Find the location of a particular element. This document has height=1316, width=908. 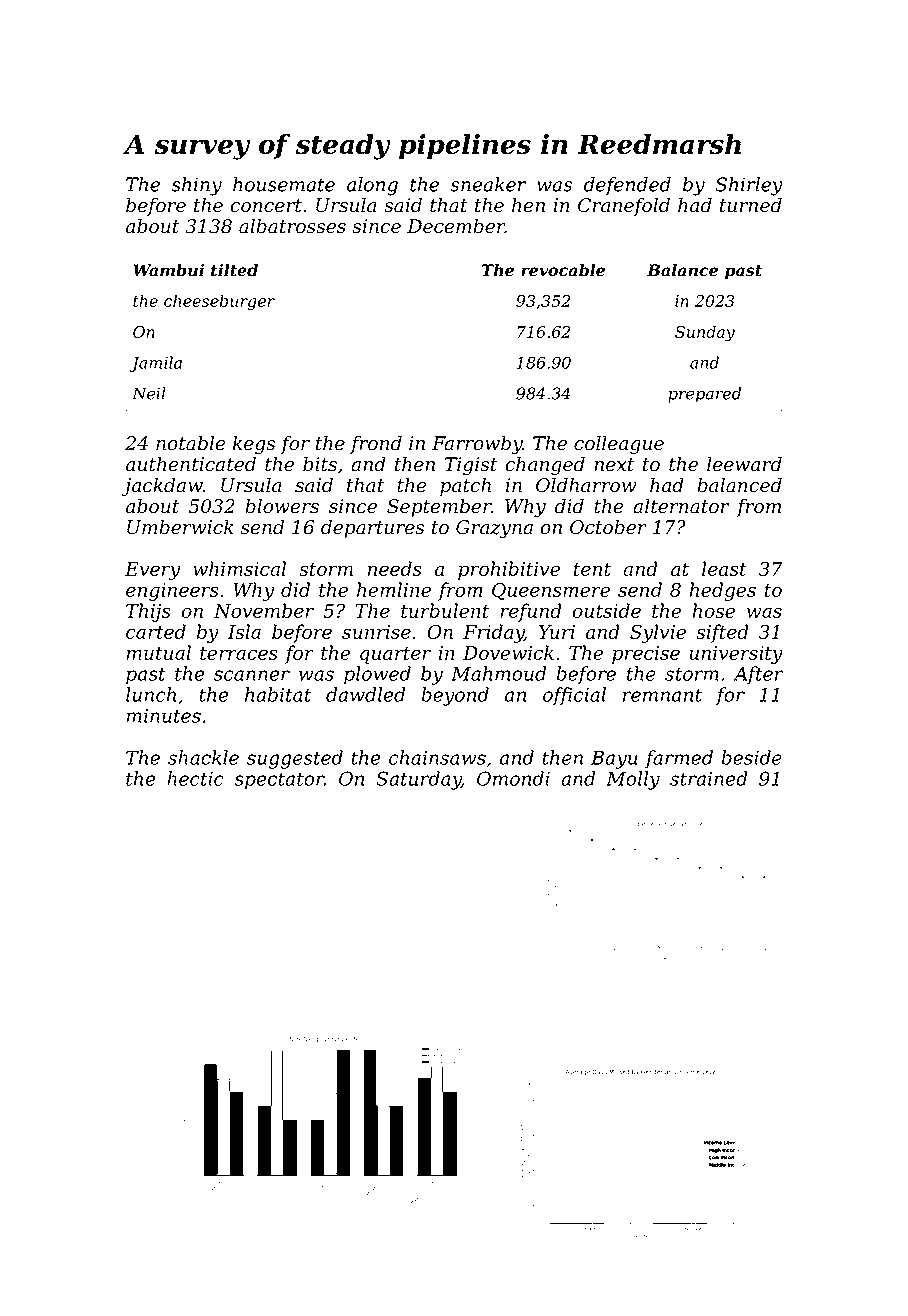

along is located at coordinates (372, 186).
